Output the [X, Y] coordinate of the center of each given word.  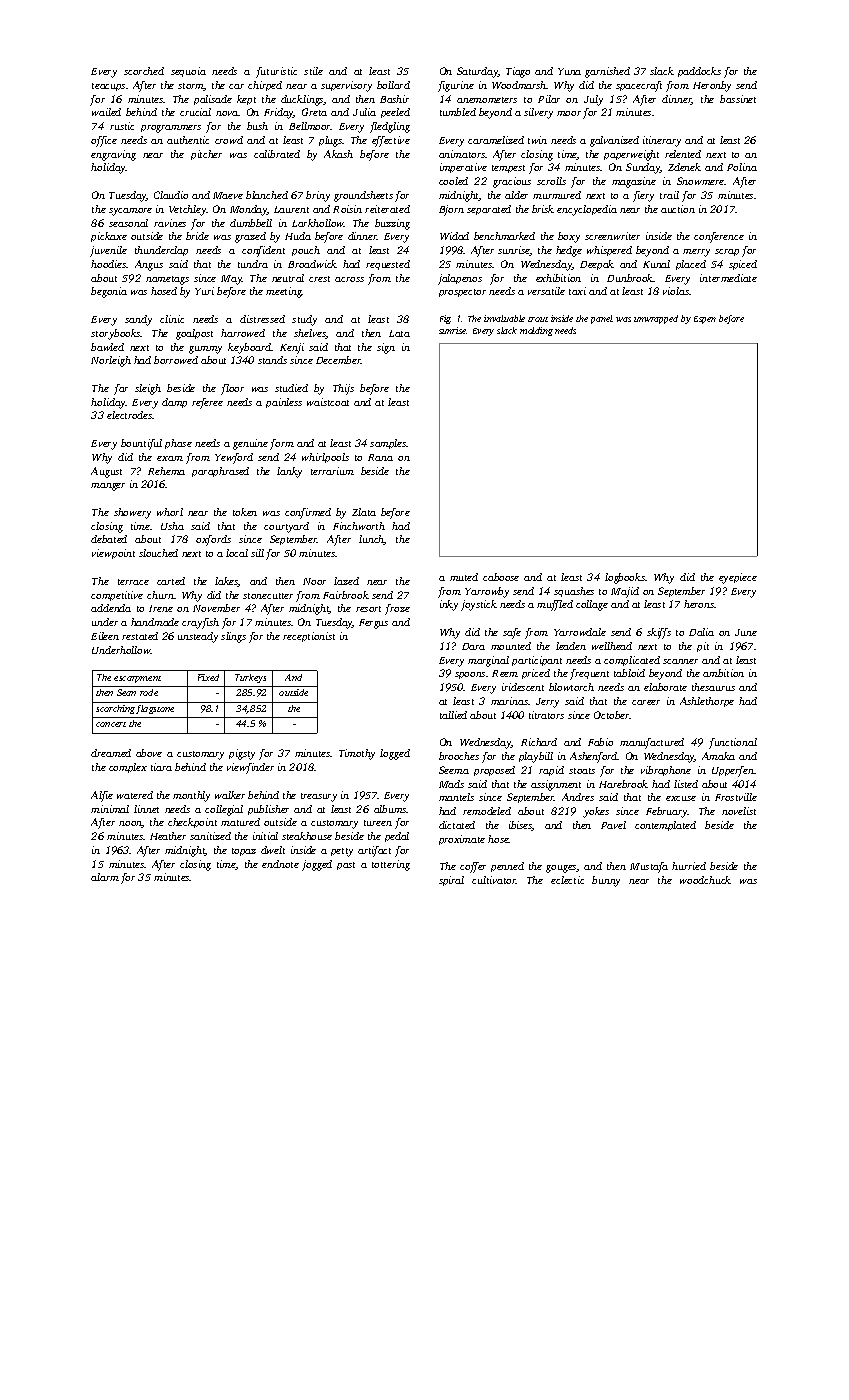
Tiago [518, 72]
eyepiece [738, 578]
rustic [122, 126]
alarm [105, 877]
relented [683, 154]
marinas [509, 701]
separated [489, 210]
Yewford [234, 458]
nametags [167, 280]
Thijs [343, 389]
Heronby [712, 86]
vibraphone [666, 771]
